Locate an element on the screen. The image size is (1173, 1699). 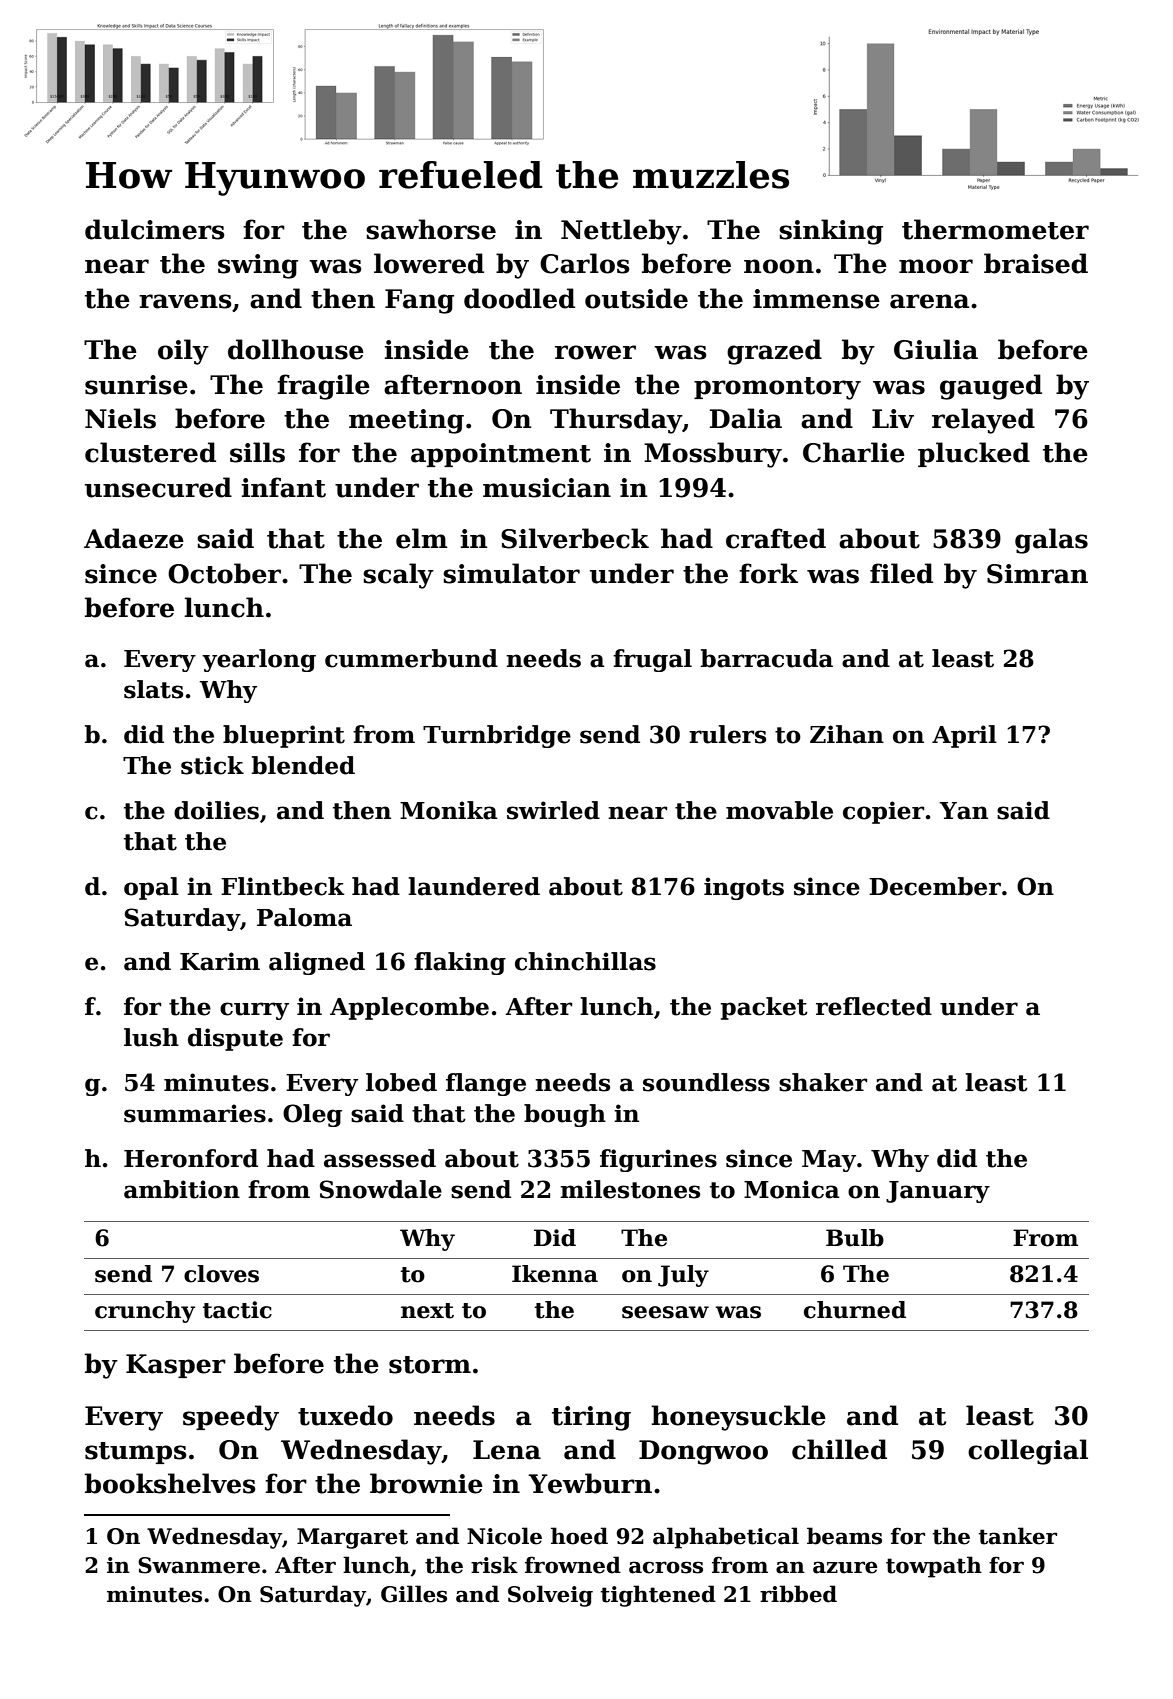
swing is located at coordinates (258, 266).
